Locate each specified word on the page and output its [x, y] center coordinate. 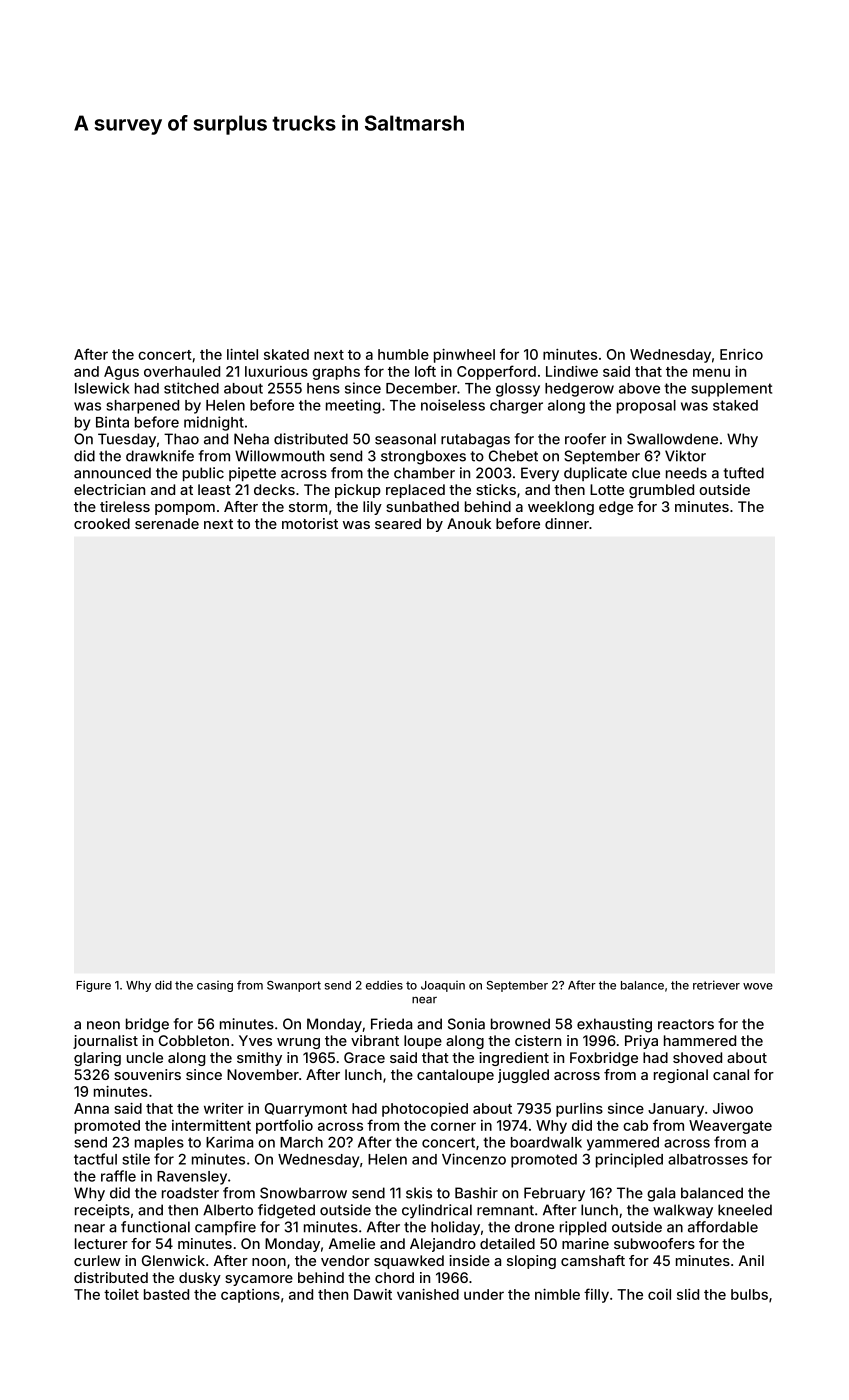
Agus [121, 373]
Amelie [352, 1243]
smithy [259, 1059]
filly [596, 1295]
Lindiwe [572, 371]
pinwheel [464, 356]
